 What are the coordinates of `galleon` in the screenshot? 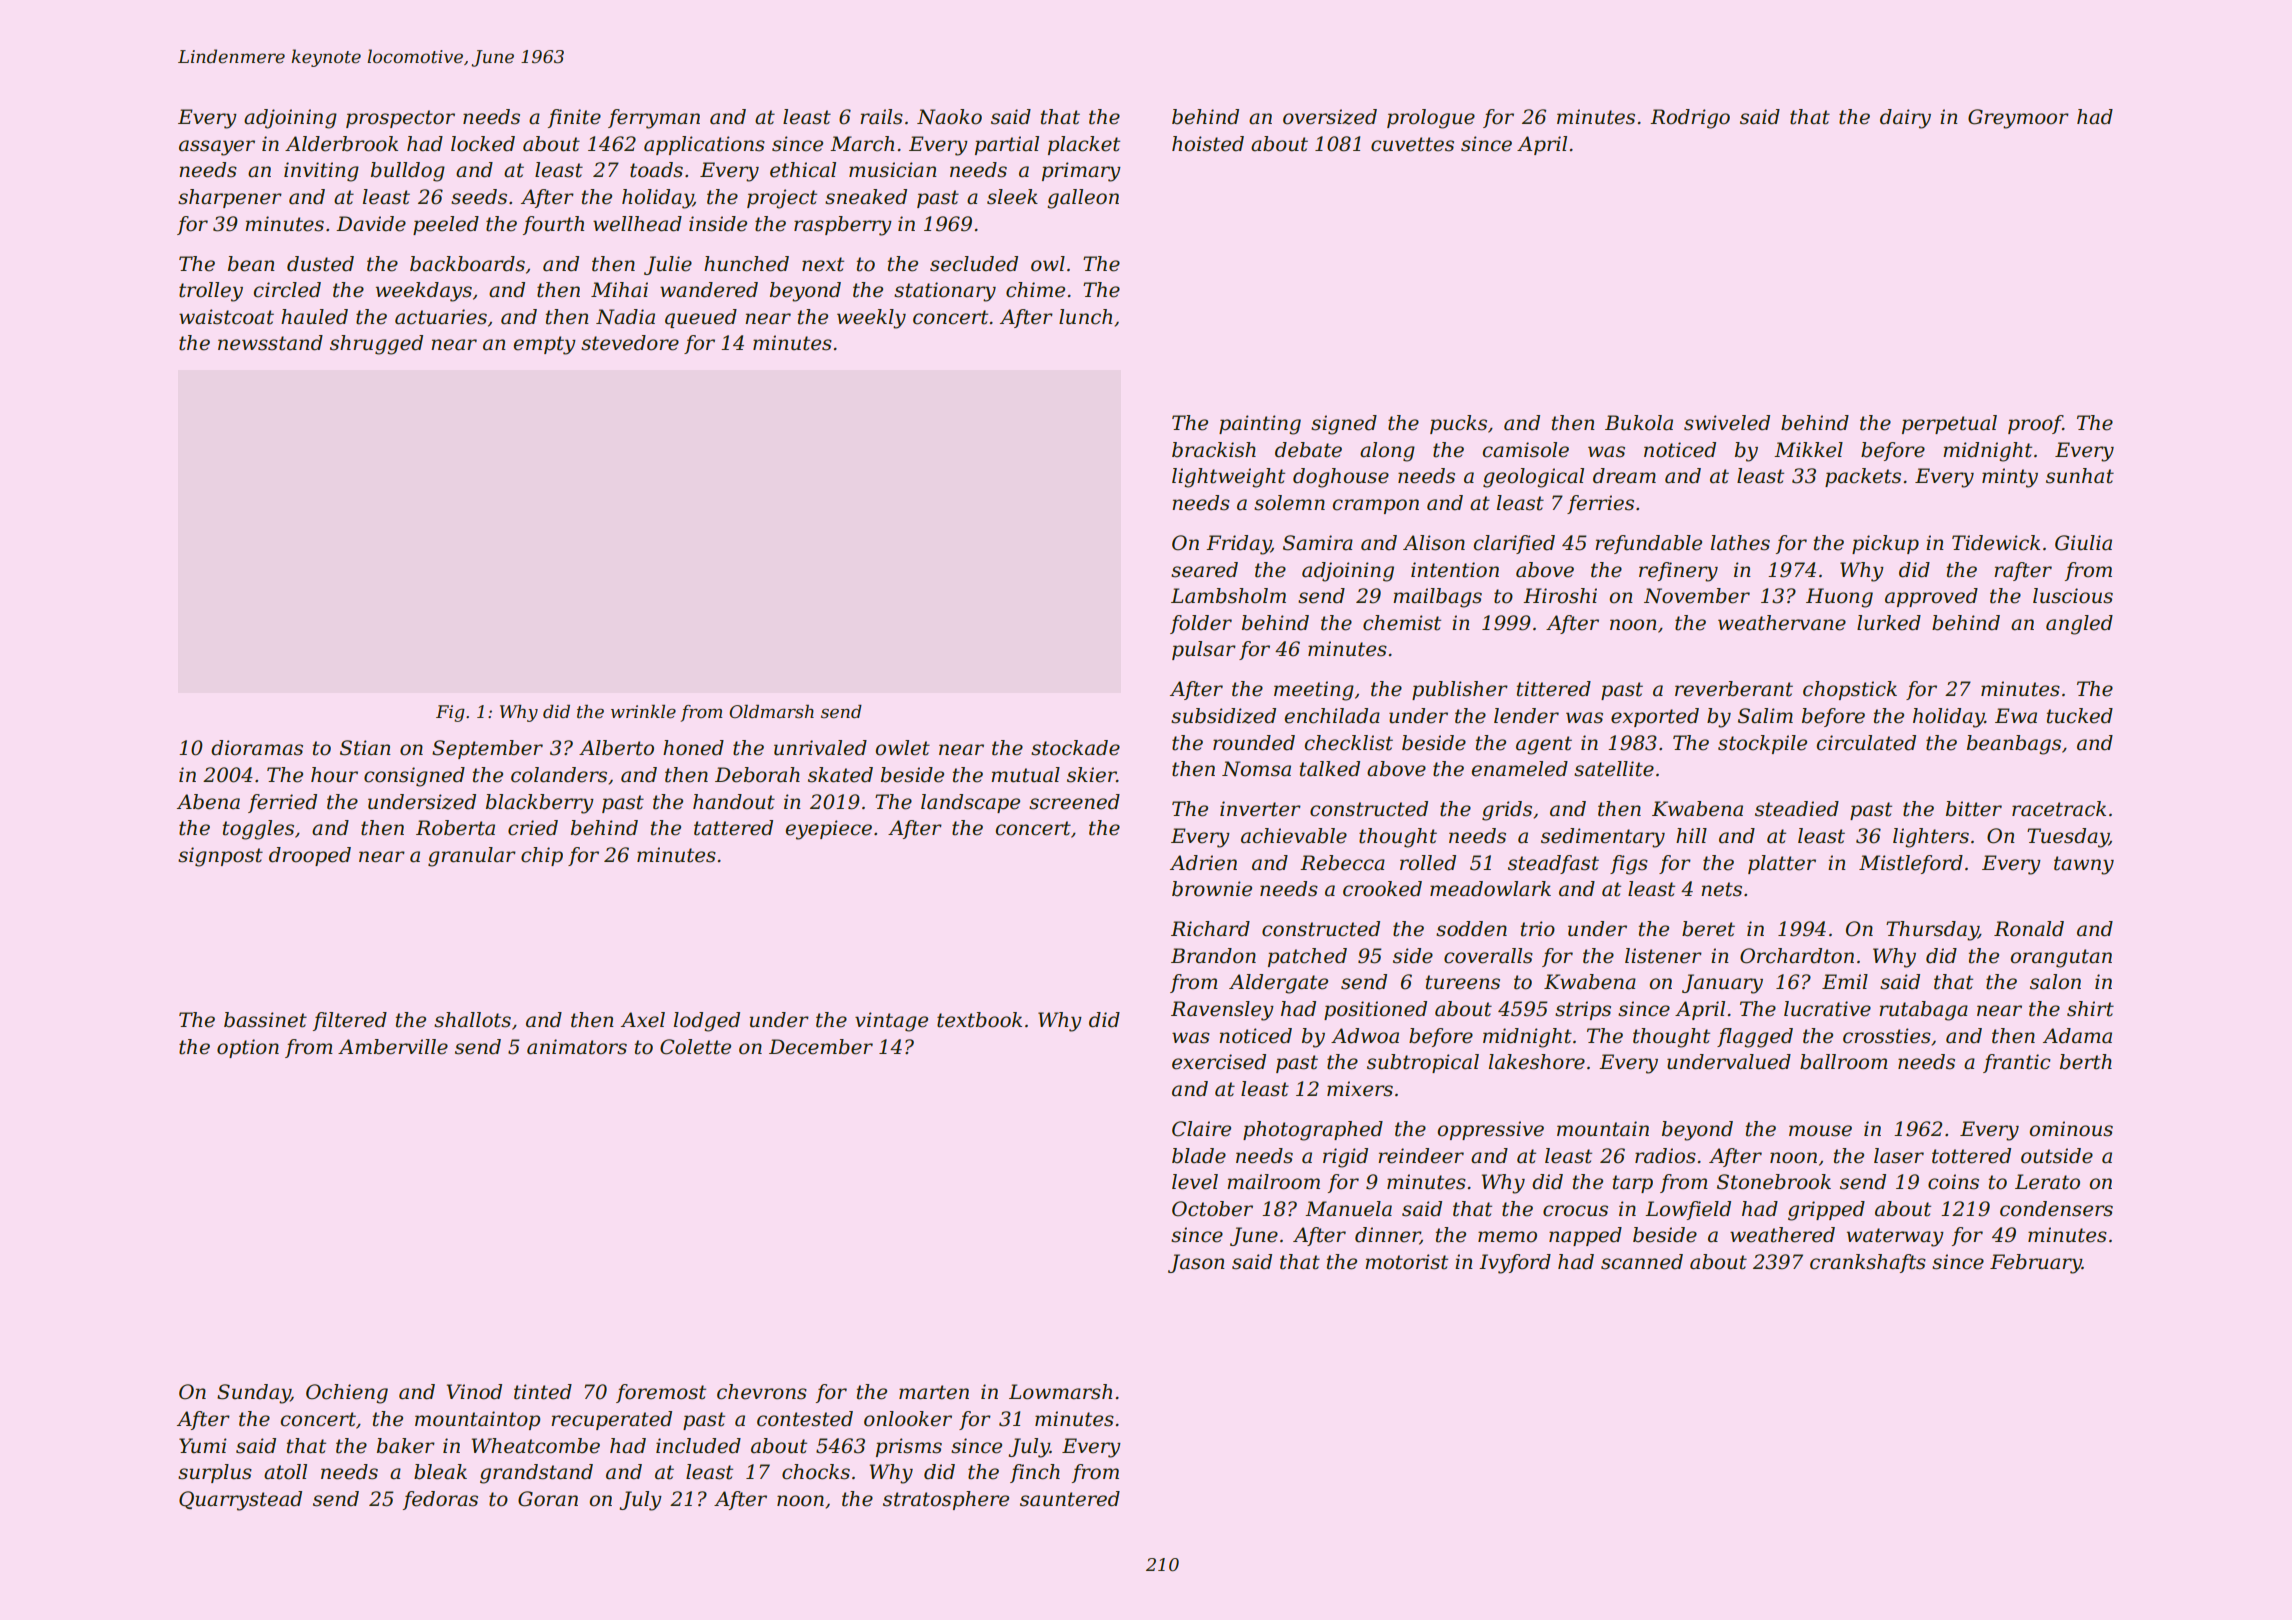 It's located at (1083, 199).
